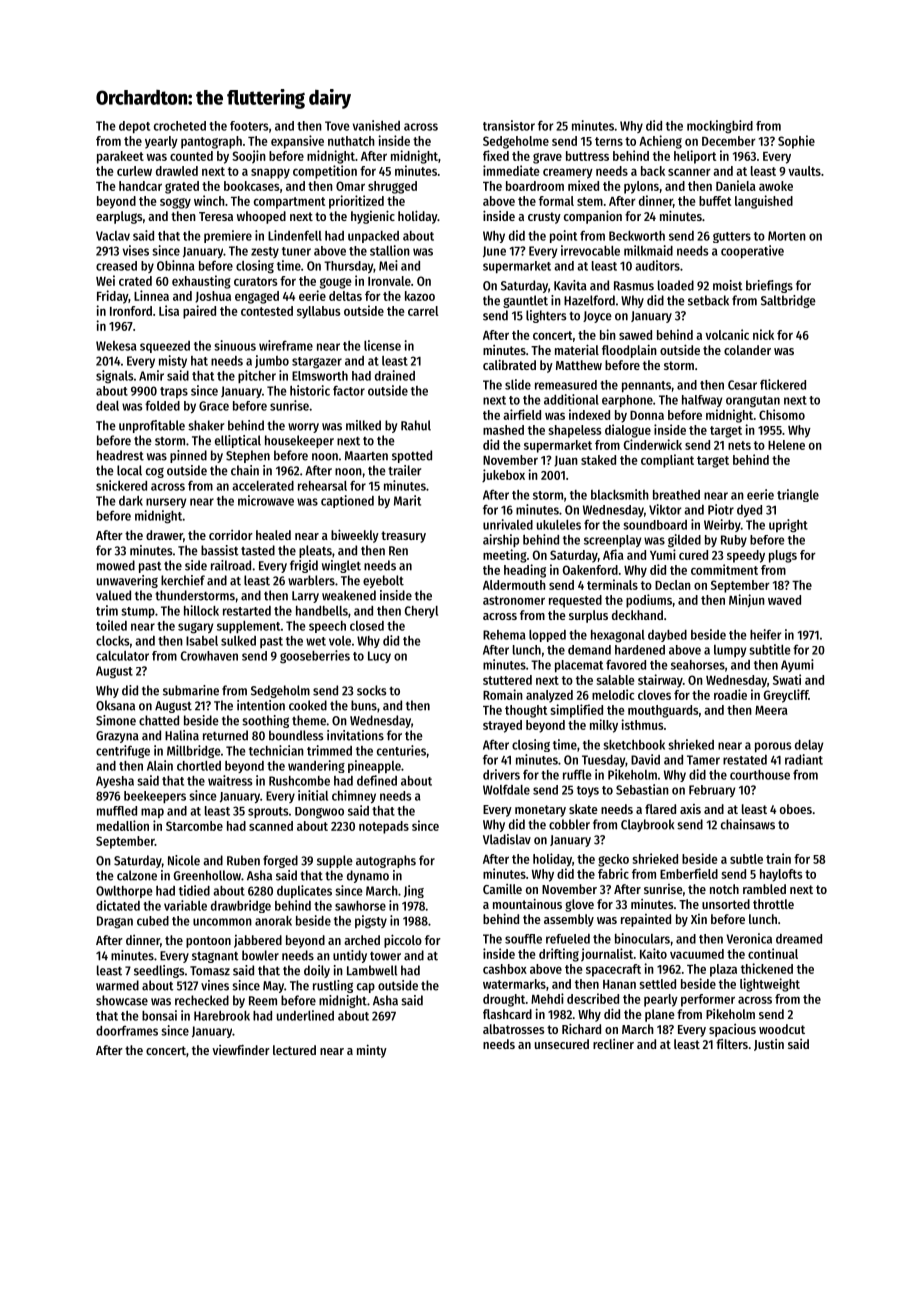  Describe the element at coordinates (494, 252) in the screenshot. I see `June` at that location.
